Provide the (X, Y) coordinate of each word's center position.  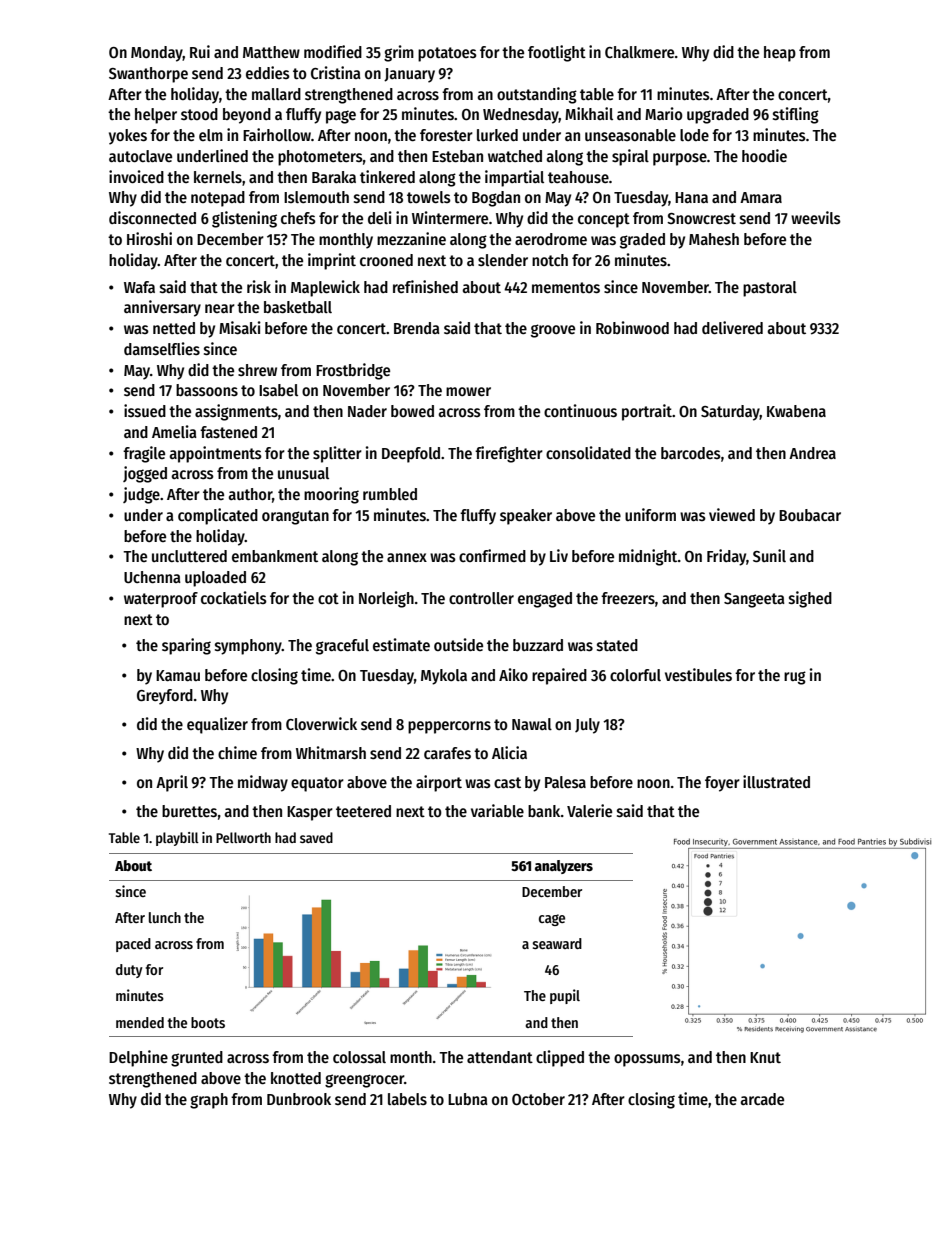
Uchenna (152, 577)
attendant (500, 1057)
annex (407, 557)
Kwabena (796, 411)
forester (446, 135)
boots (208, 1022)
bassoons (207, 390)
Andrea (812, 453)
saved (316, 837)
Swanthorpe (148, 75)
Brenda (417, 328)
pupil (565, 996)
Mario (664, 113)
